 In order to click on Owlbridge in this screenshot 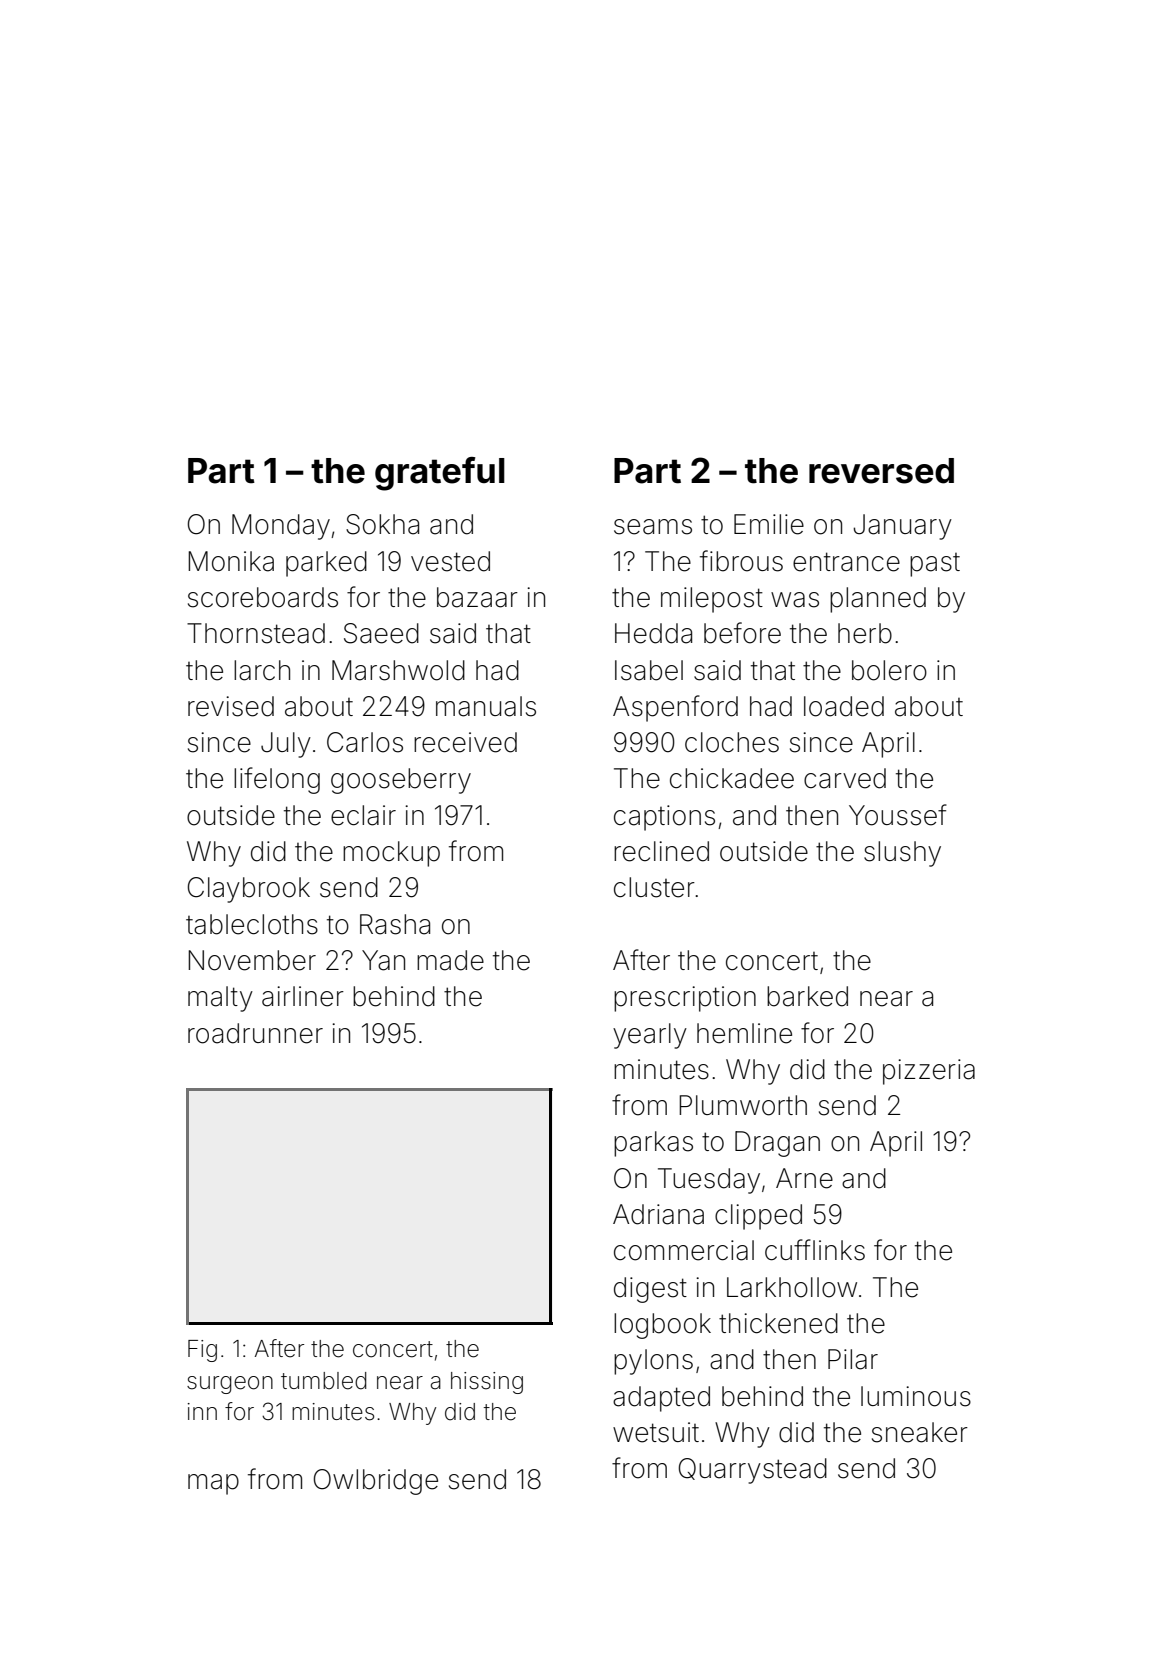, I will do `click(376, 1482)`.
